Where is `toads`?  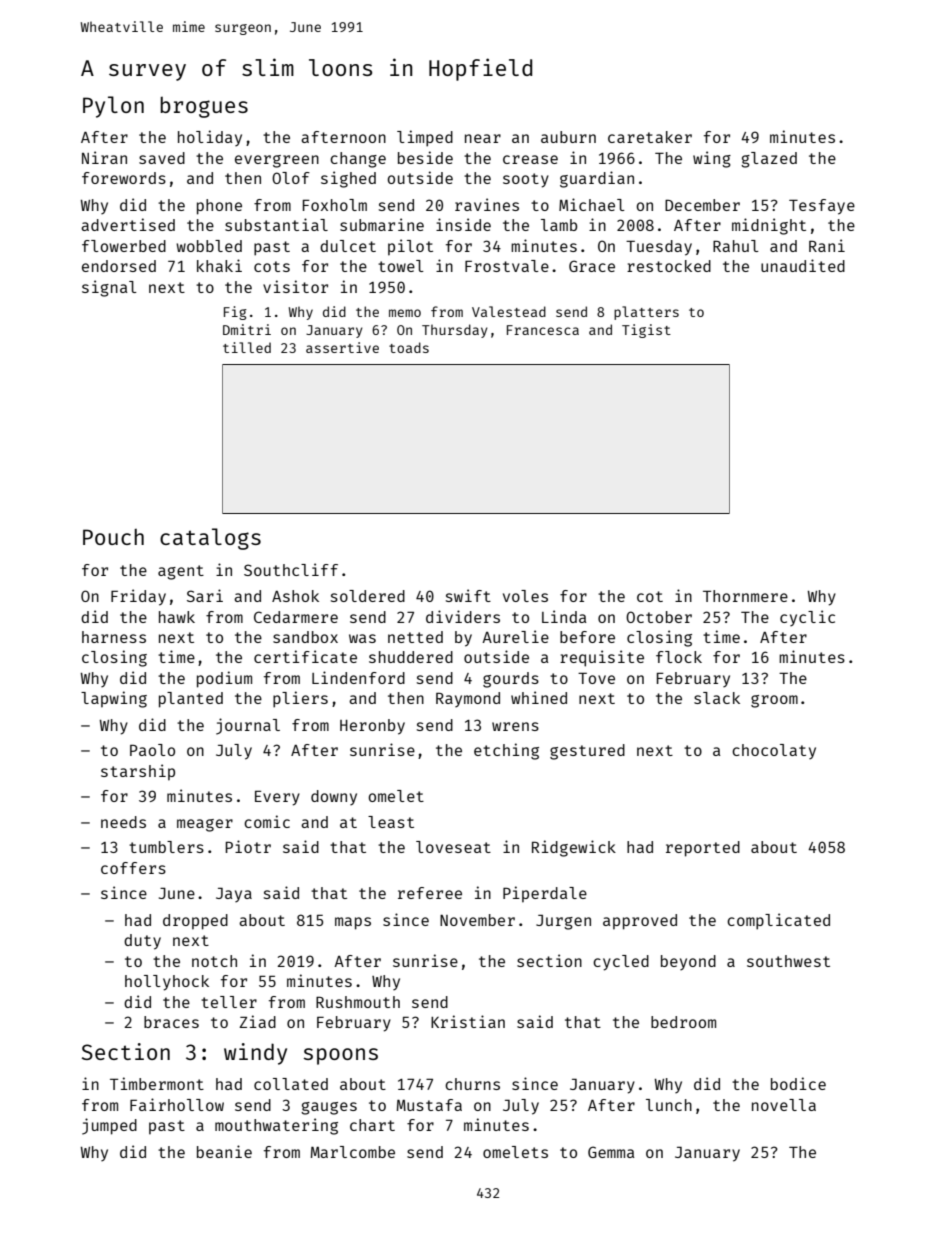 toads is located at coordinates (409, 347).
